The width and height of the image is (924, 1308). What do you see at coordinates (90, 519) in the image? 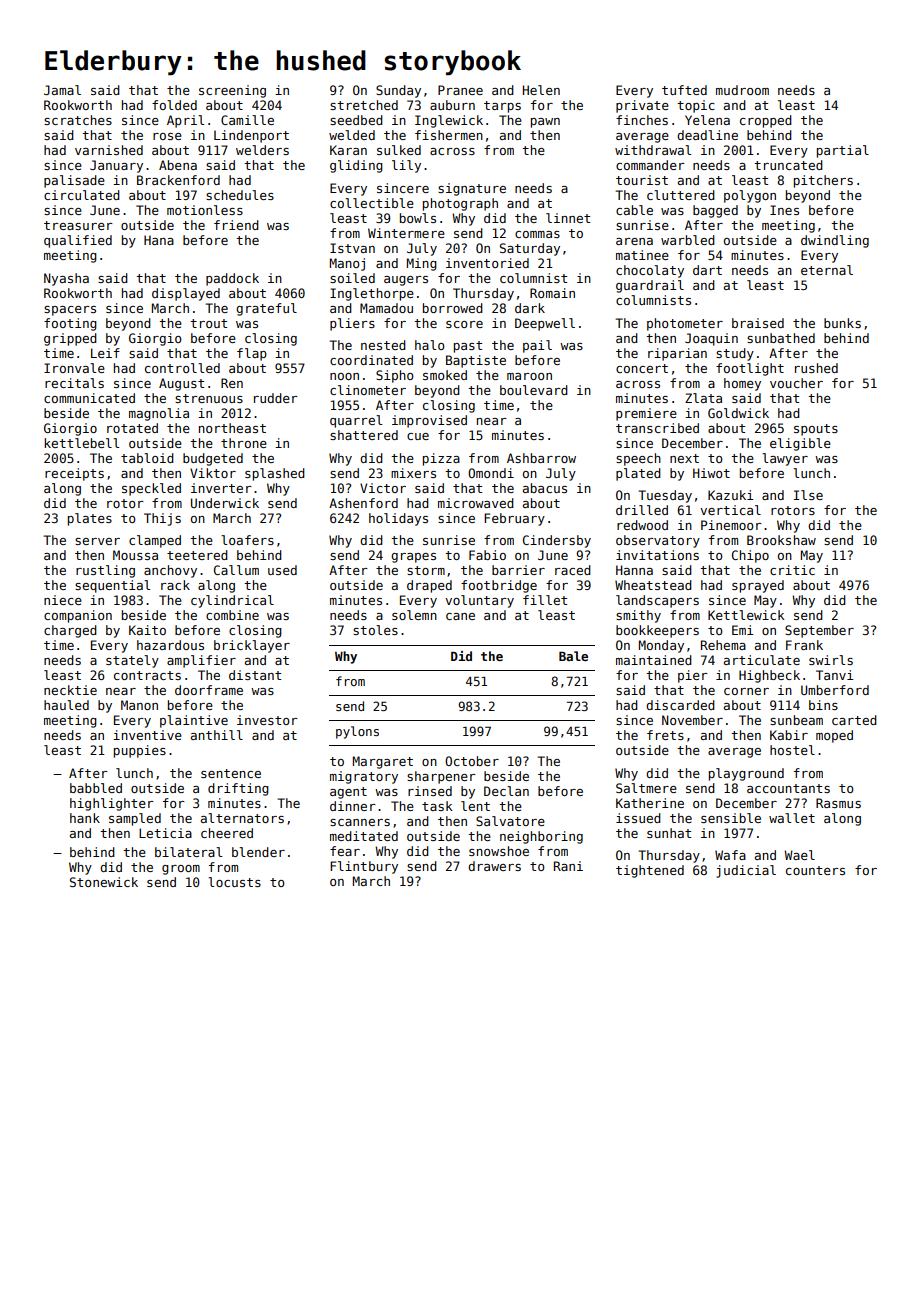
I see `plates` at bounding box center [90, 519].
